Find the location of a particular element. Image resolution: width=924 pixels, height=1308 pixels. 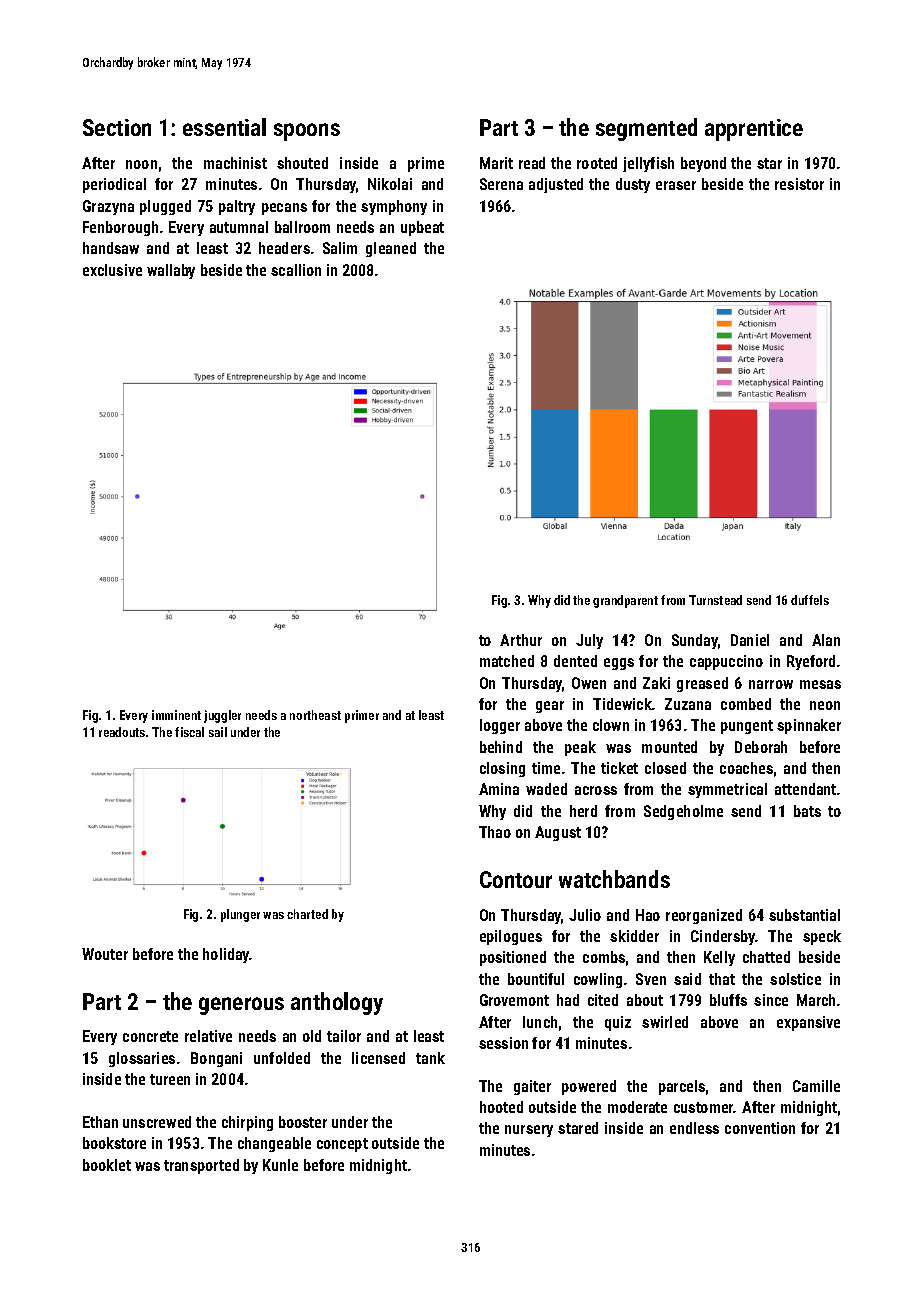

concrete is located at coordinates (150, 1036).
